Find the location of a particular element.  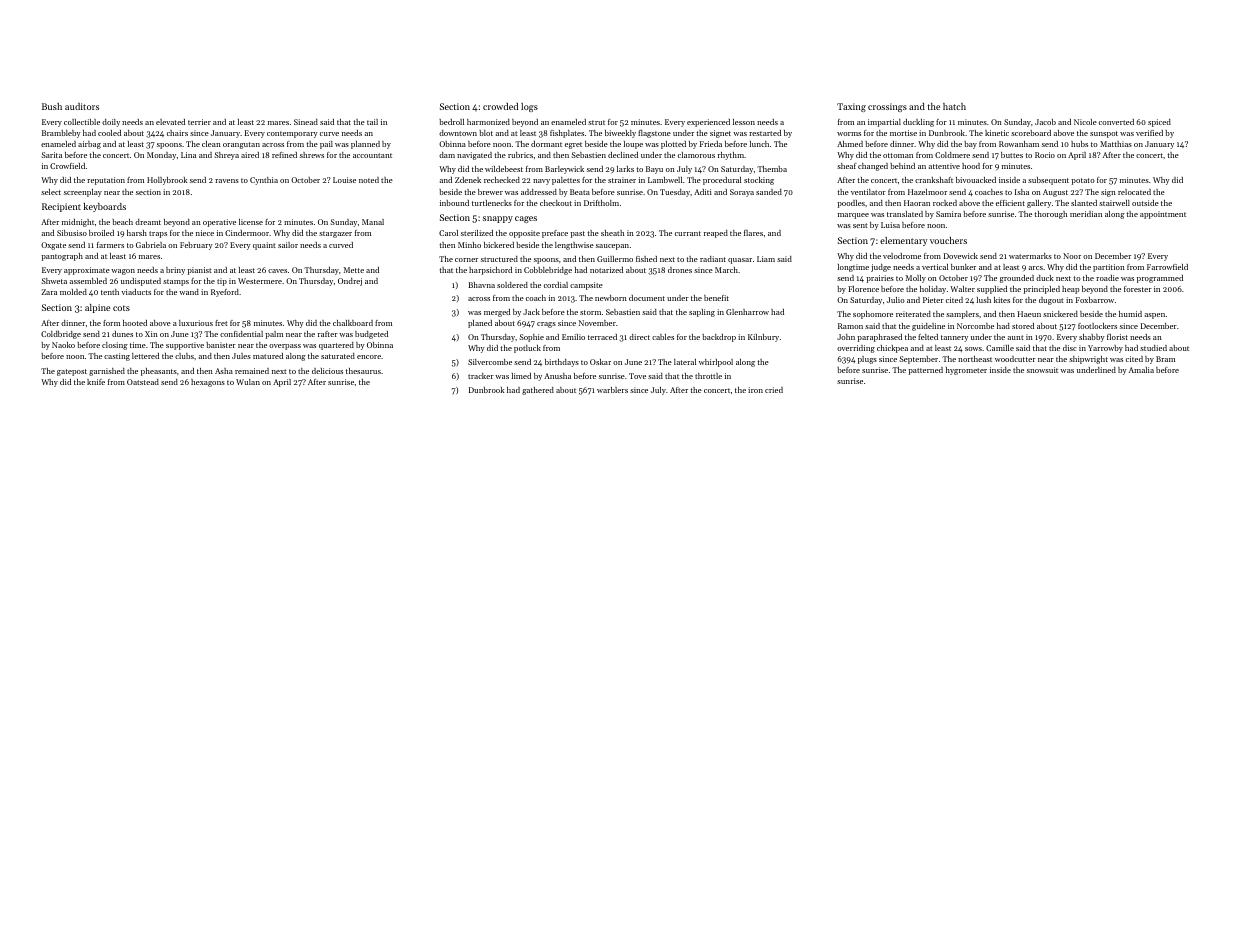

Bayu is located at coordinates (654, 170).
